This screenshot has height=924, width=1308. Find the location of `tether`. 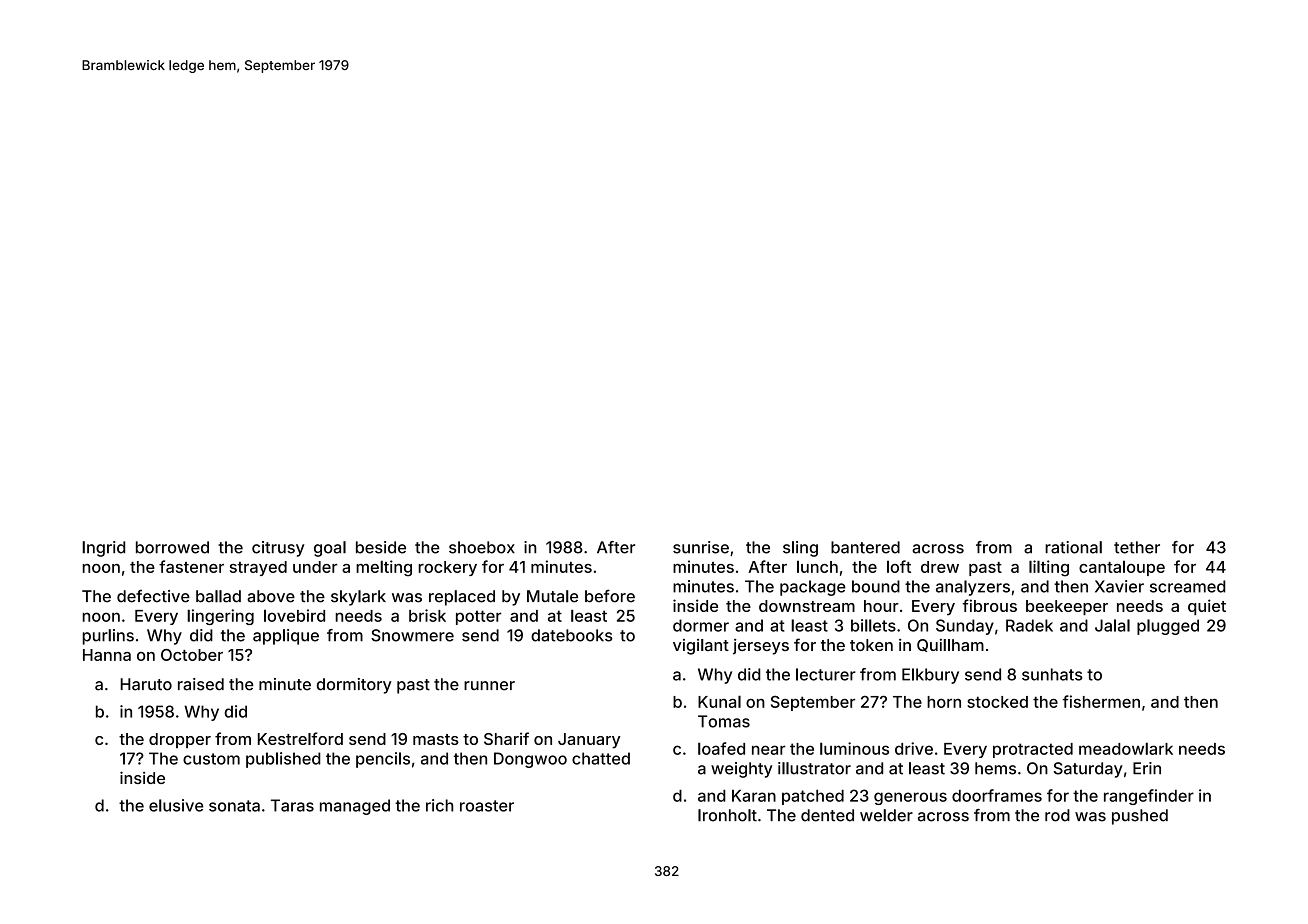

tether is located at coordinates (1137, 547).
